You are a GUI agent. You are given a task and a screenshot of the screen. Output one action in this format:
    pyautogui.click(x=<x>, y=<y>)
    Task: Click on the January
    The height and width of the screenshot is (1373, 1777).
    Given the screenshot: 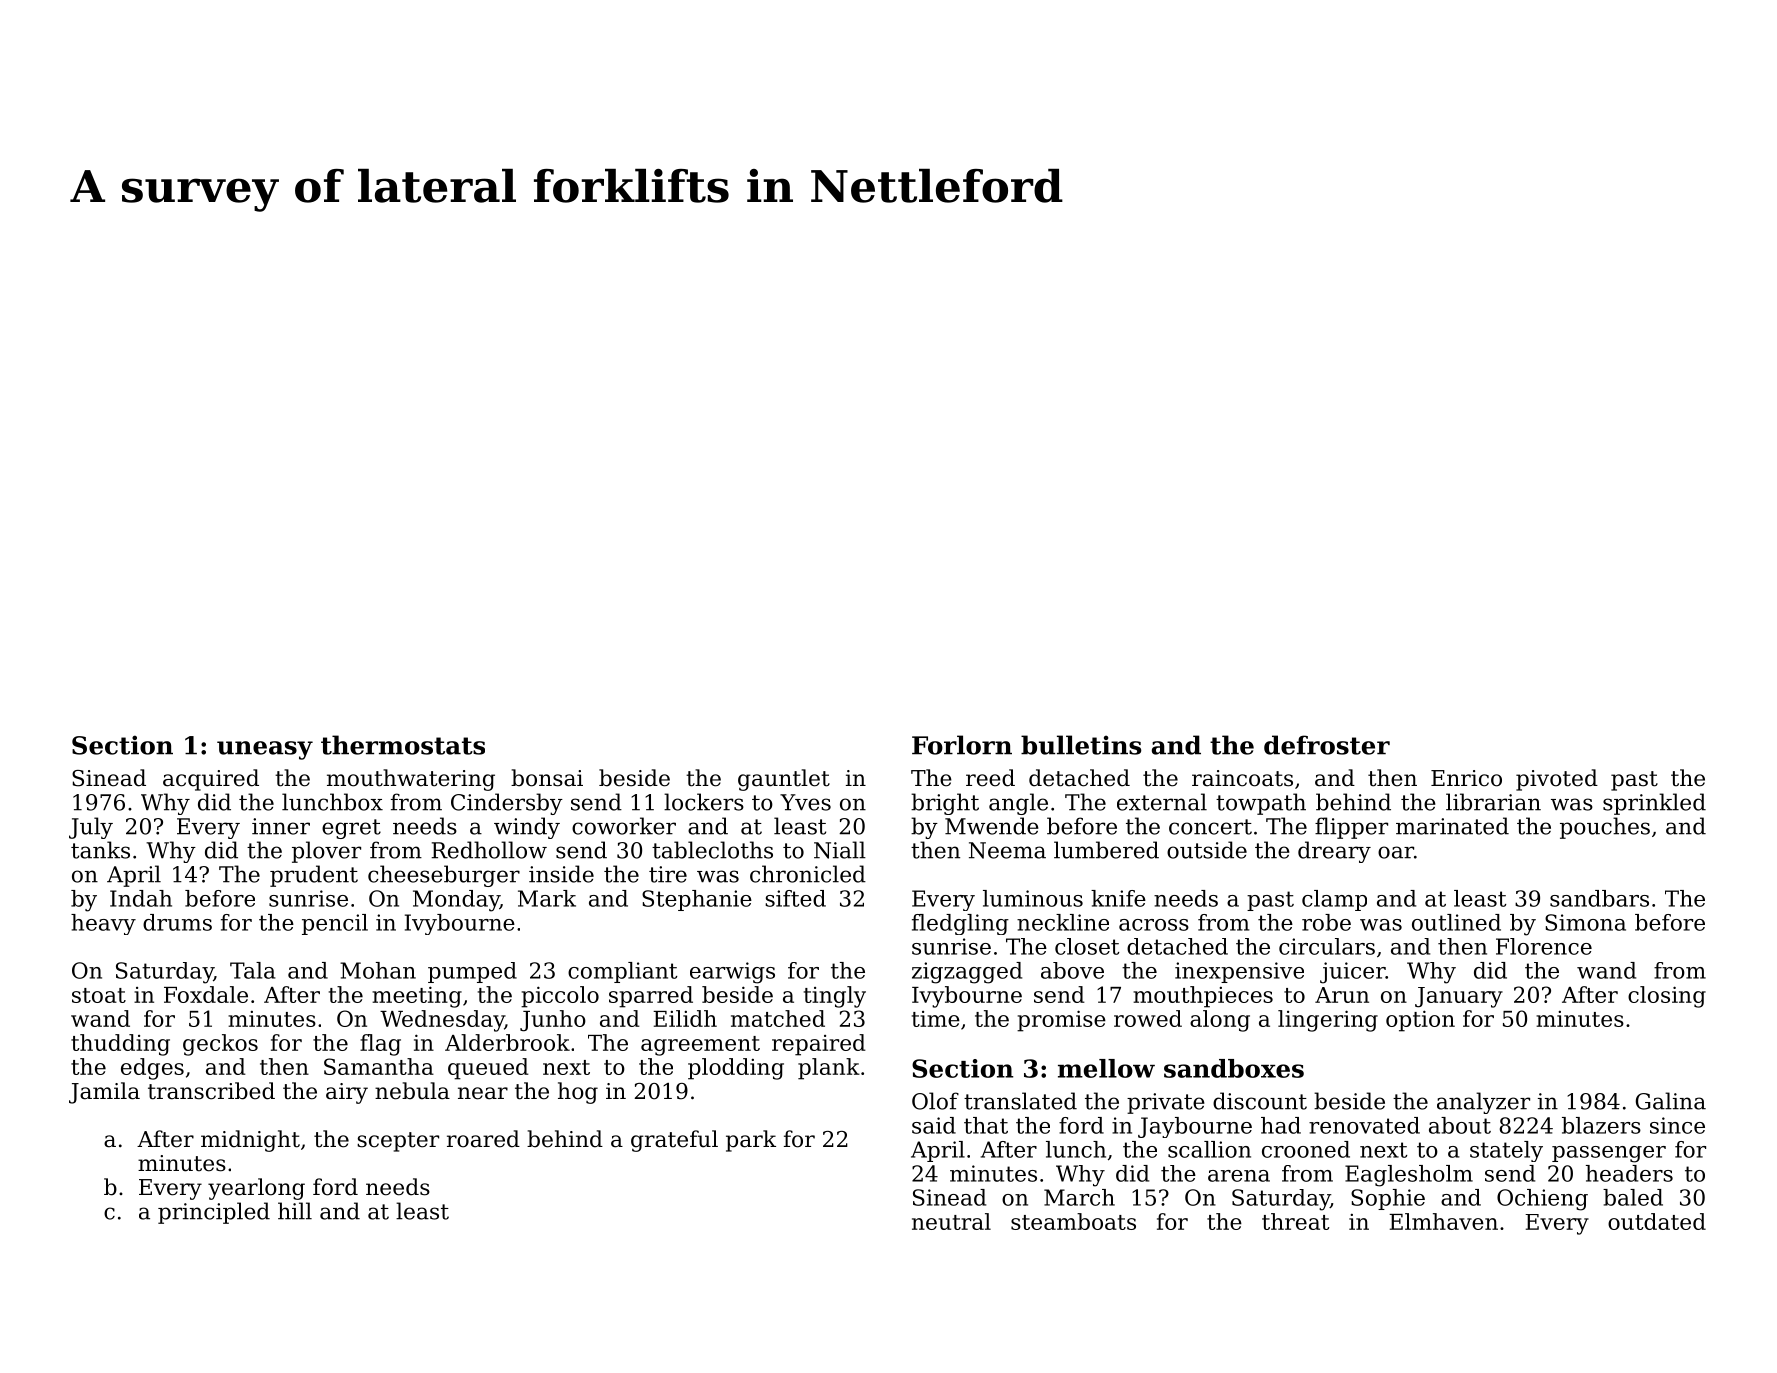 What is the action you would take?
    pyautogui.click(x=1459, y=997)
